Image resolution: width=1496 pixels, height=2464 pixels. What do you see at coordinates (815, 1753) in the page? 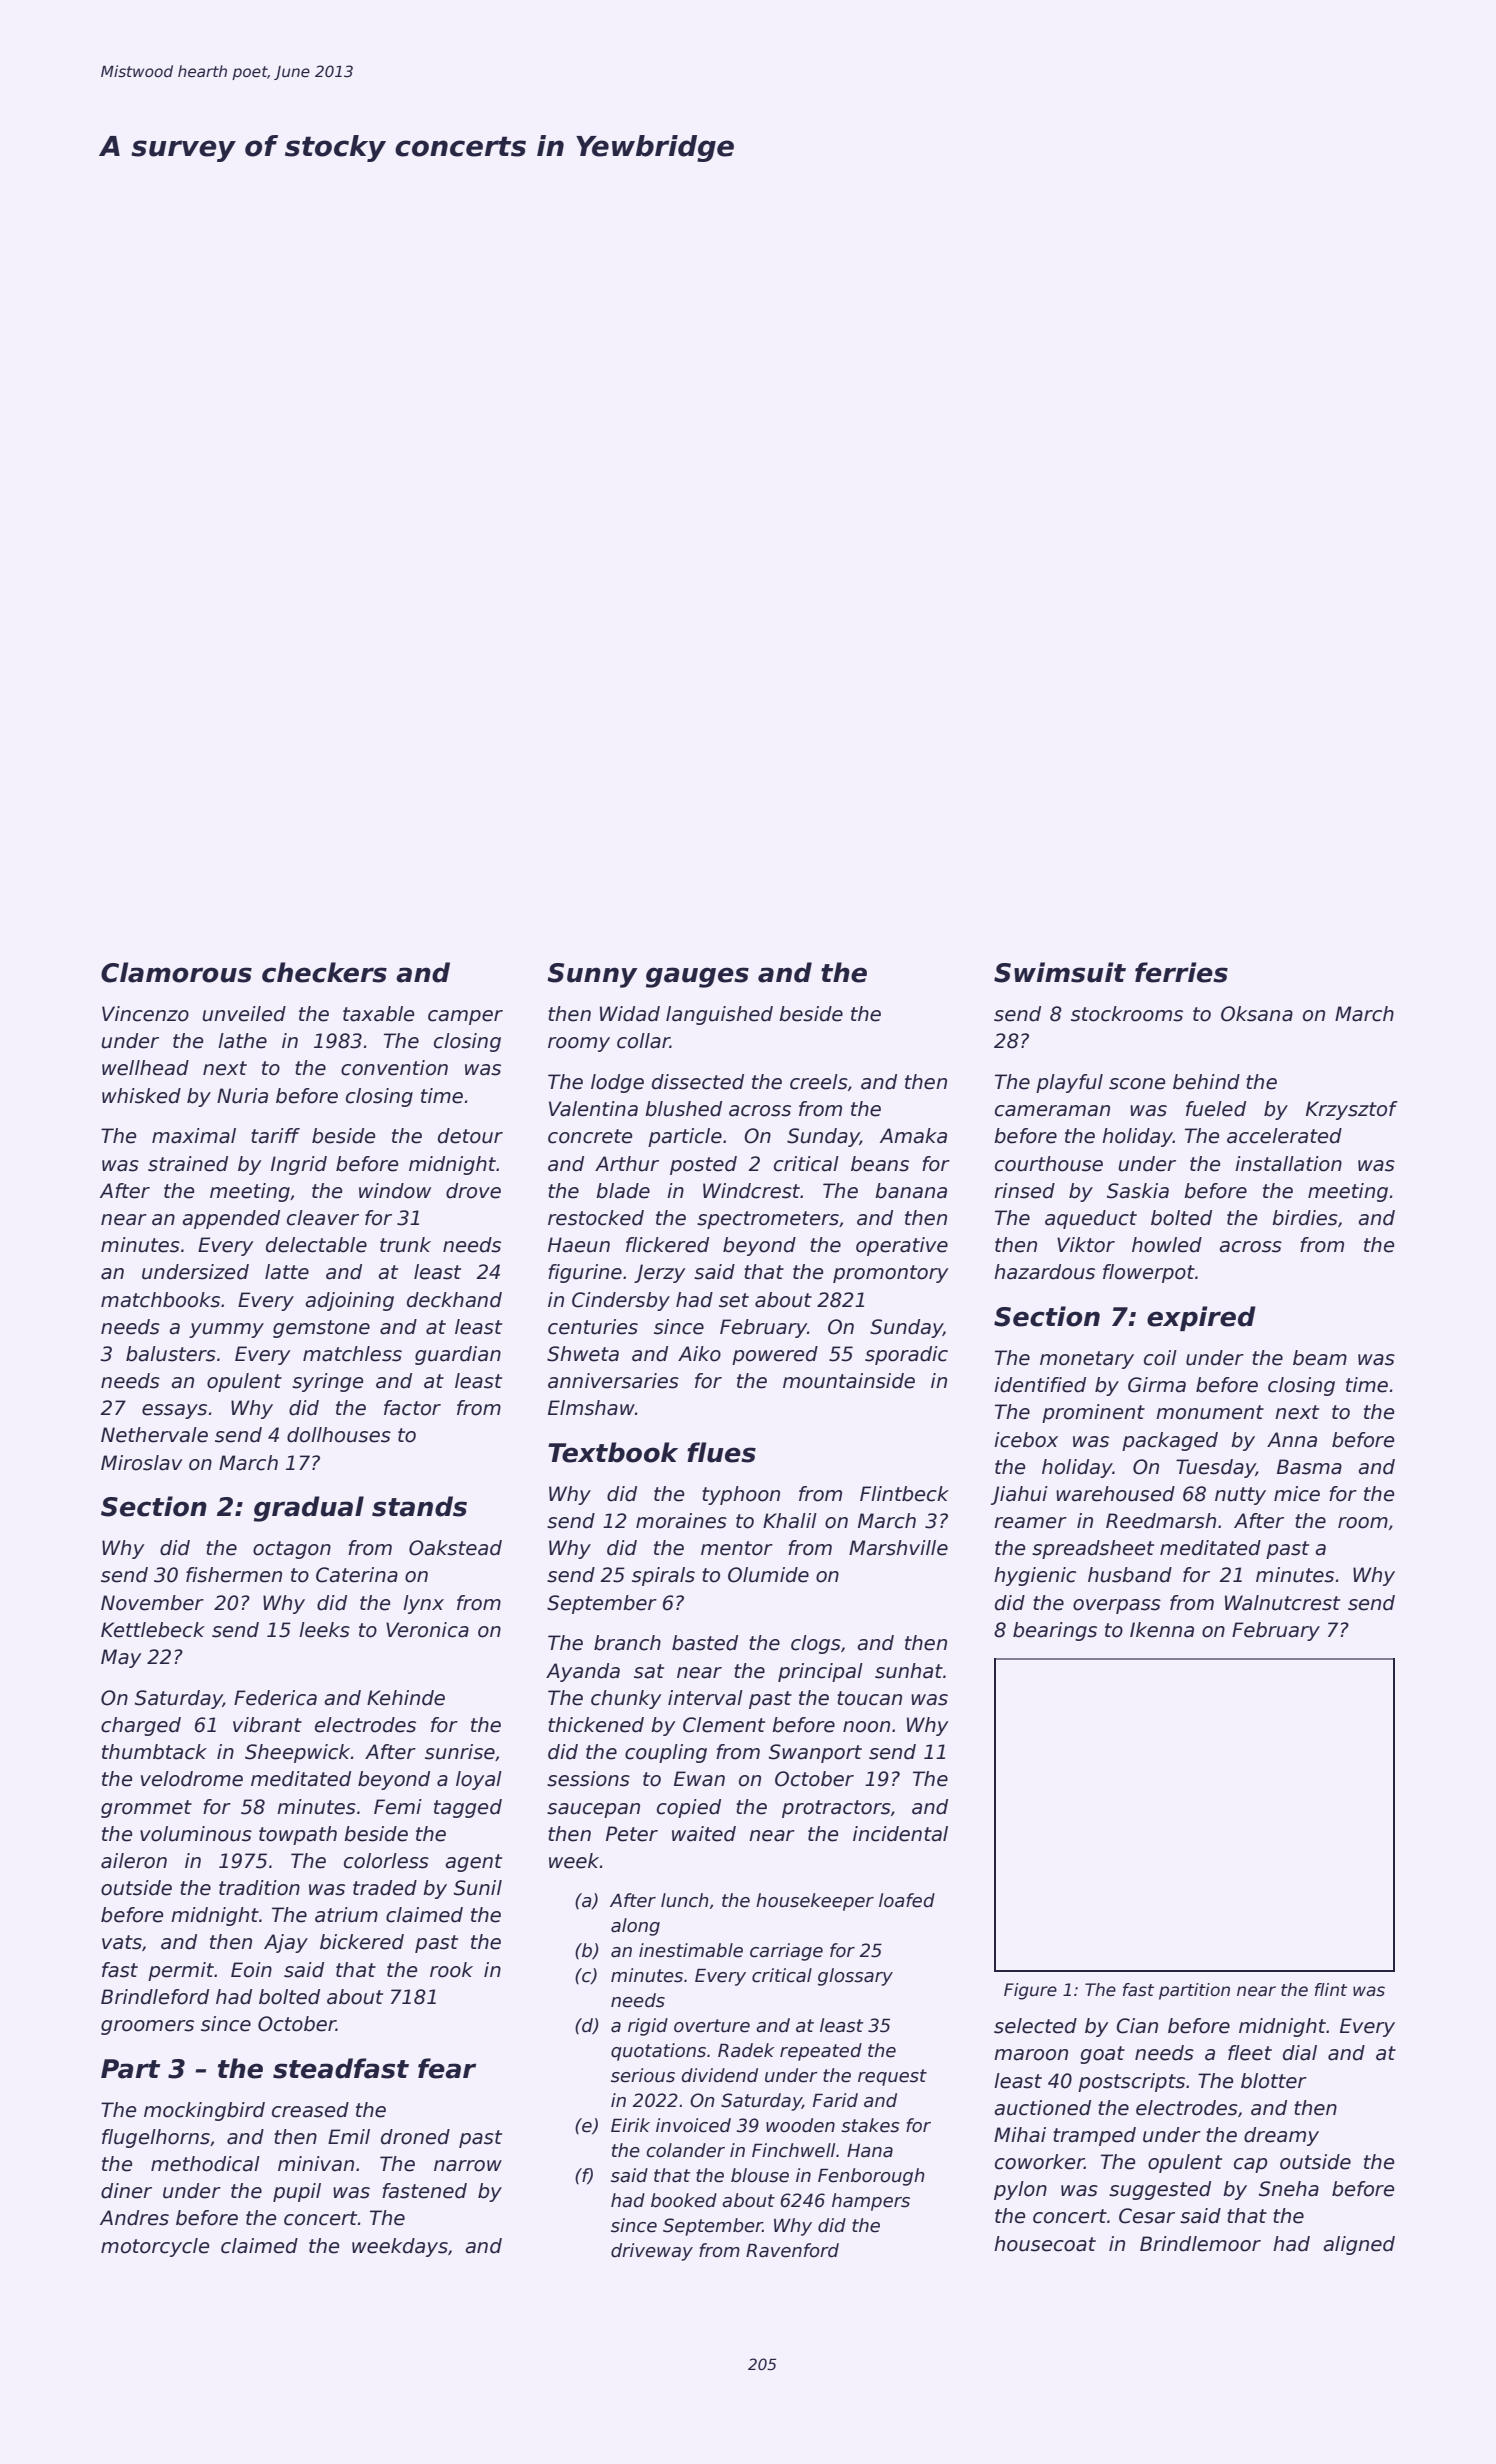
I see `Swanport` at bounding box center [815, 1753].
